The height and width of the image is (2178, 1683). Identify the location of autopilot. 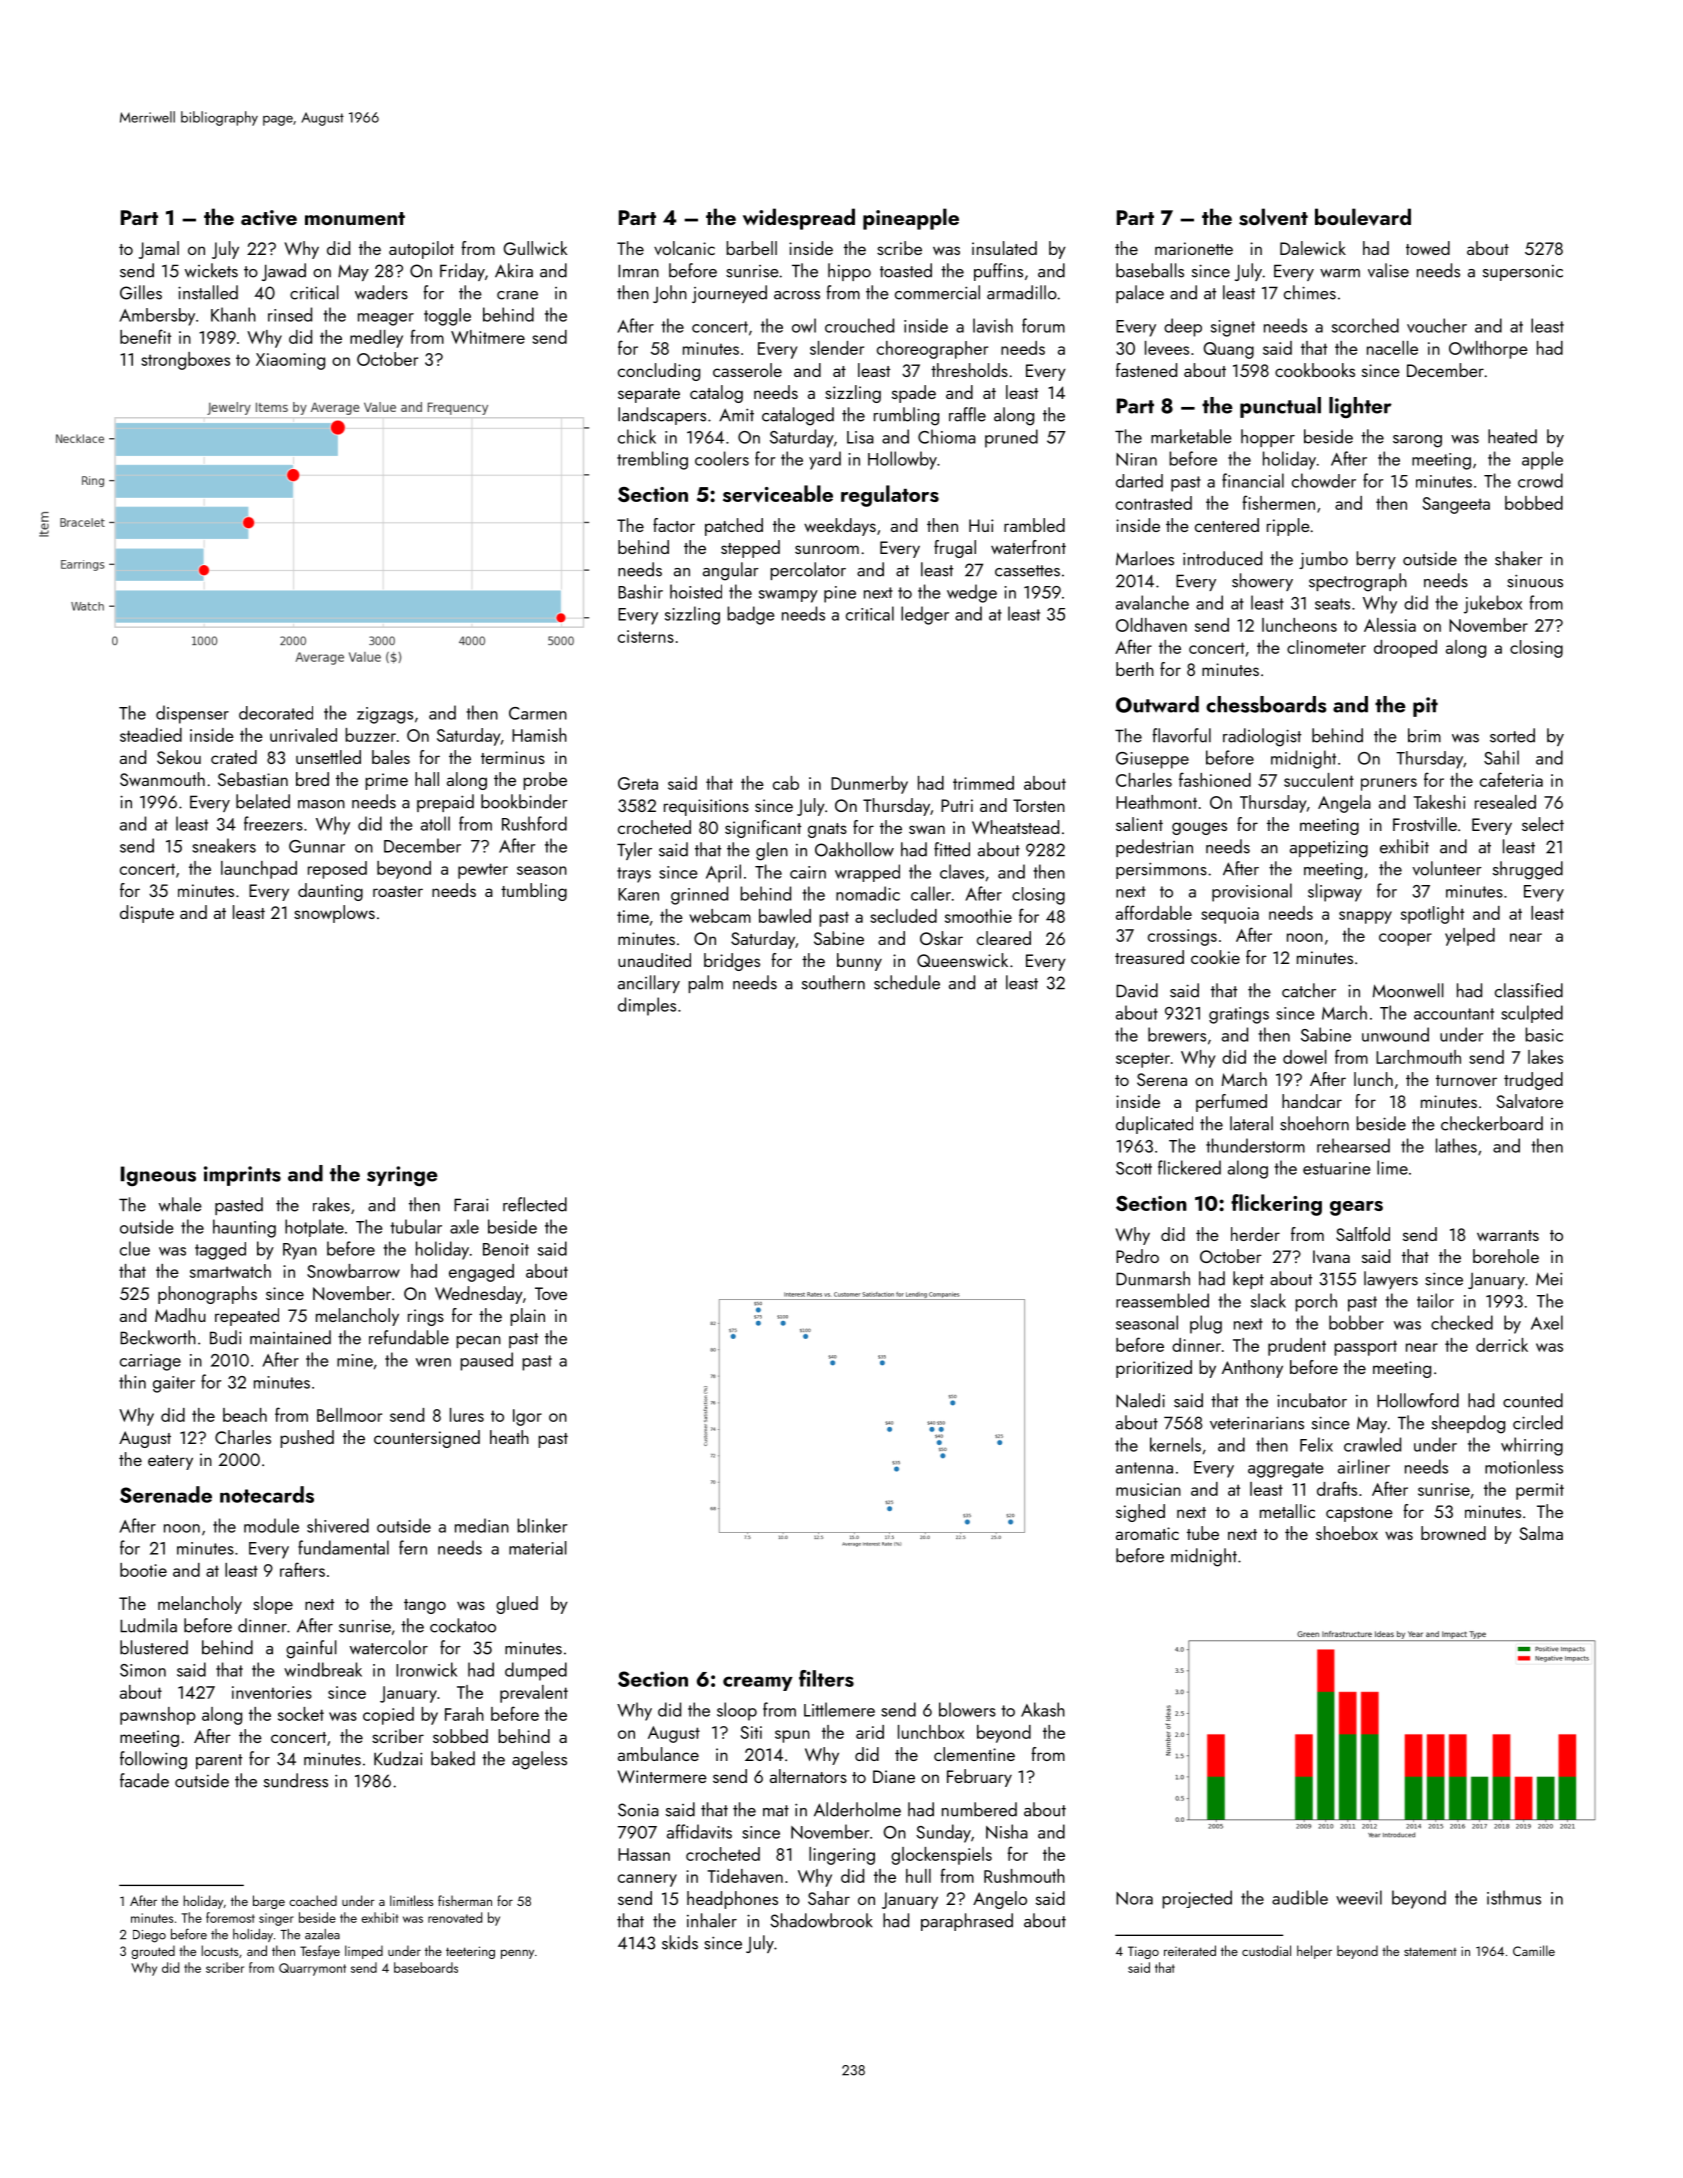
(421, 250).
